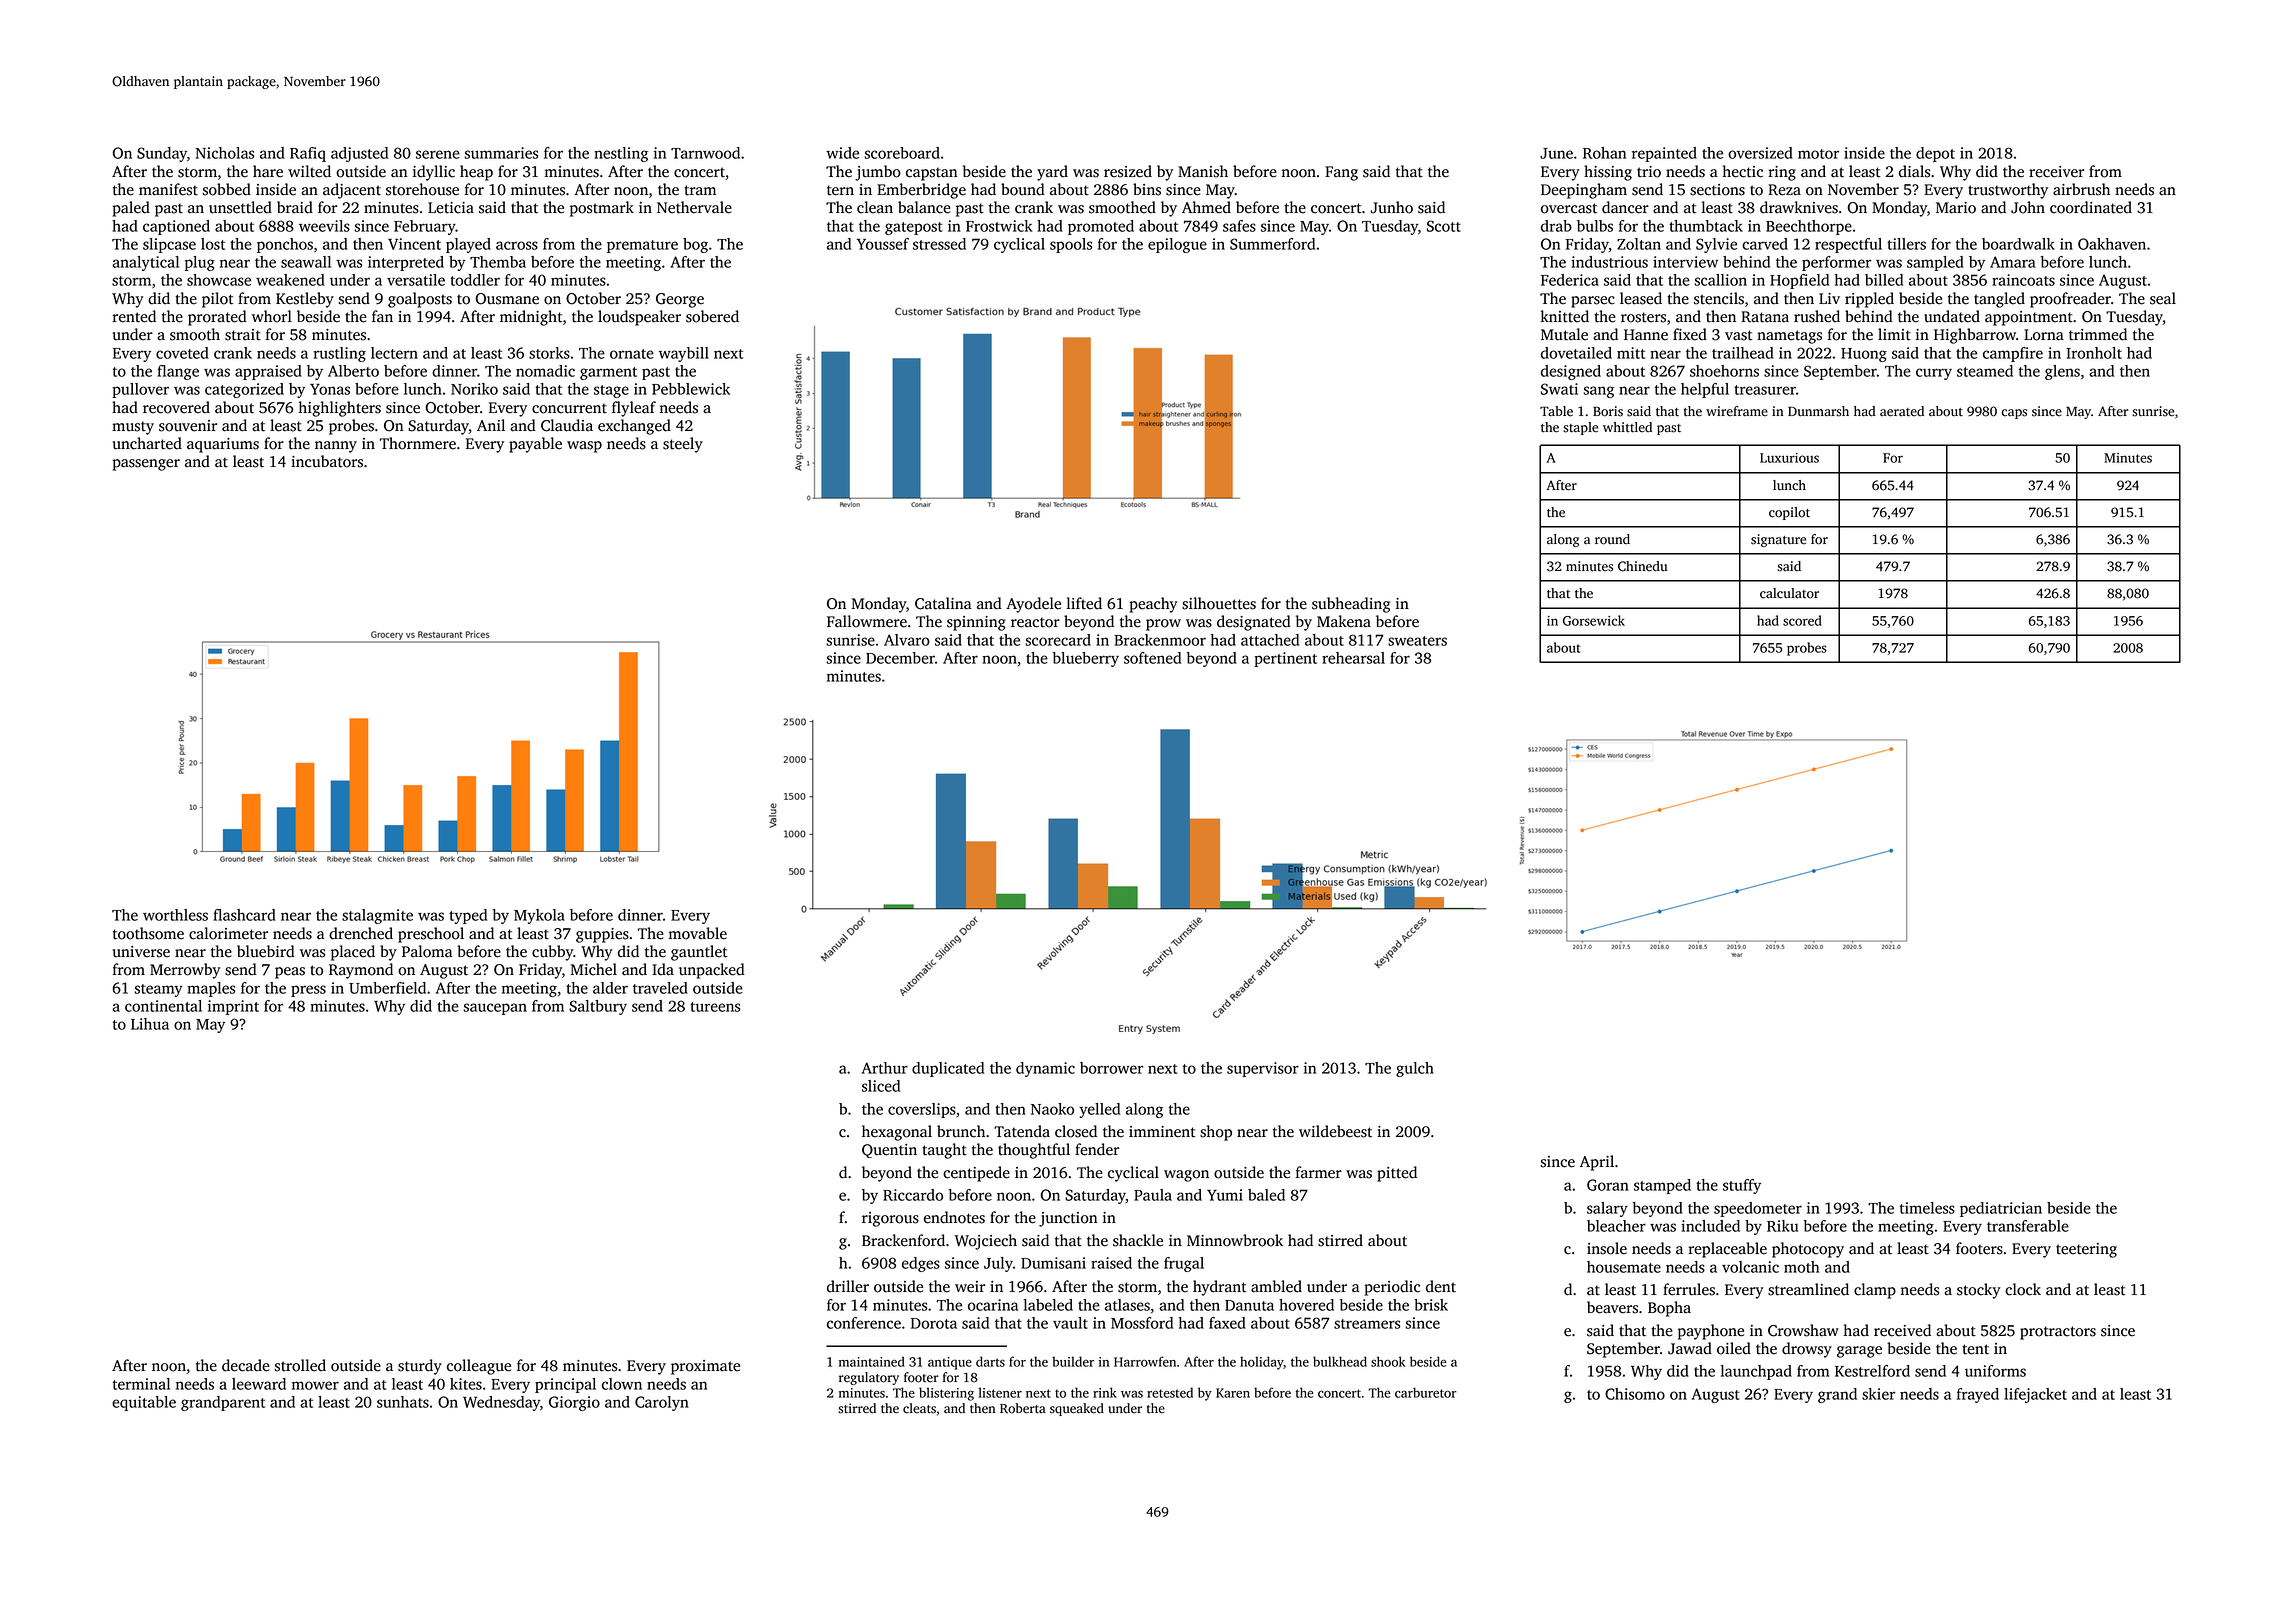 Image resolution: width=2292 pixels, height=1620 pixels. What do you see at coordinates (584, 447) in the image?
I see `wasp` at bounding box center [584, 447].
